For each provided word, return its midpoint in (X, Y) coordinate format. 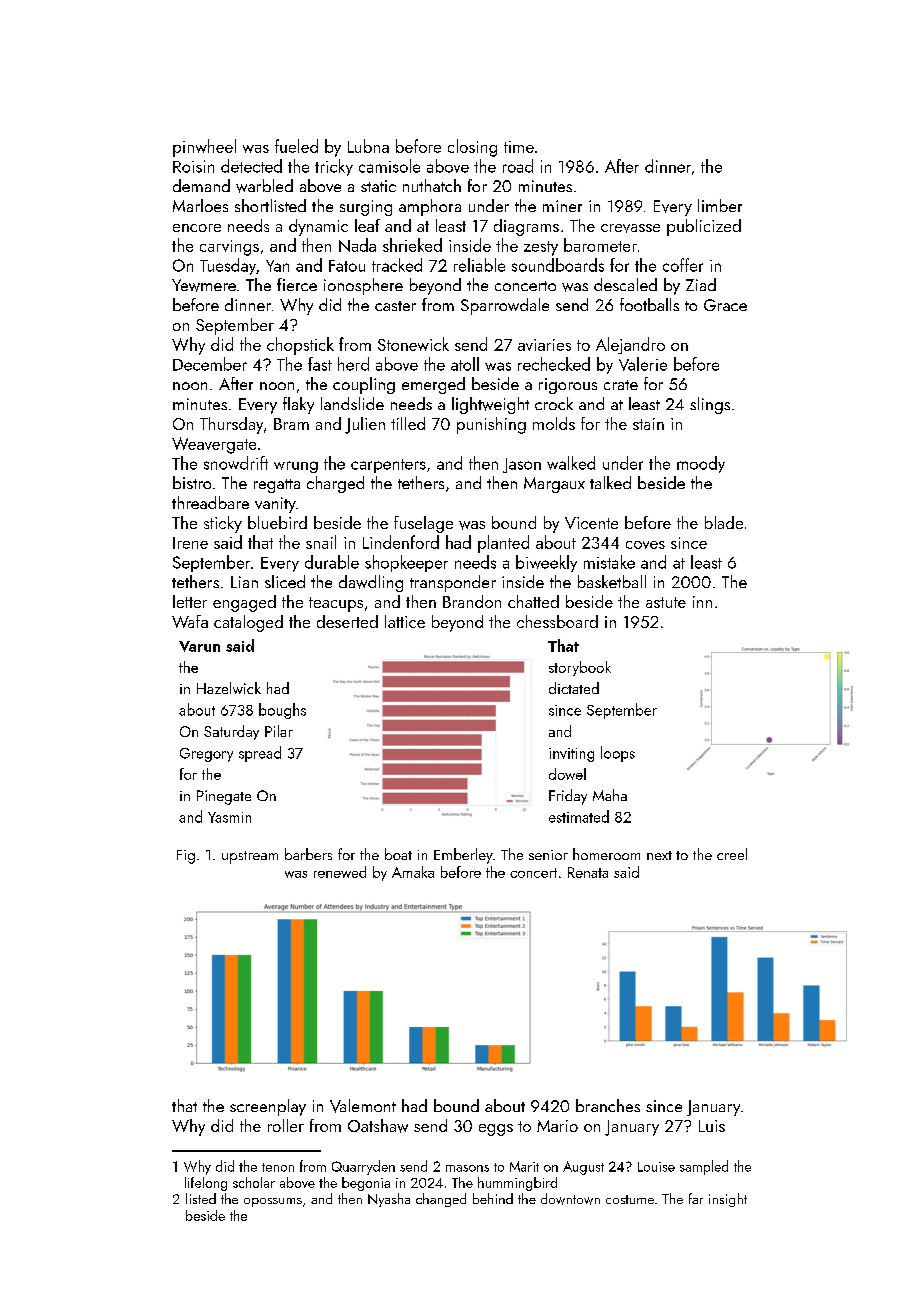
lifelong (206, 1184)
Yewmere (204, 285)
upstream (250, 857)
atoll (465, 364)
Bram (291, 424)
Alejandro (630, 345)
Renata (588, 872)
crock (554, 403)
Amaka (413, 872)
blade (724, 522)
